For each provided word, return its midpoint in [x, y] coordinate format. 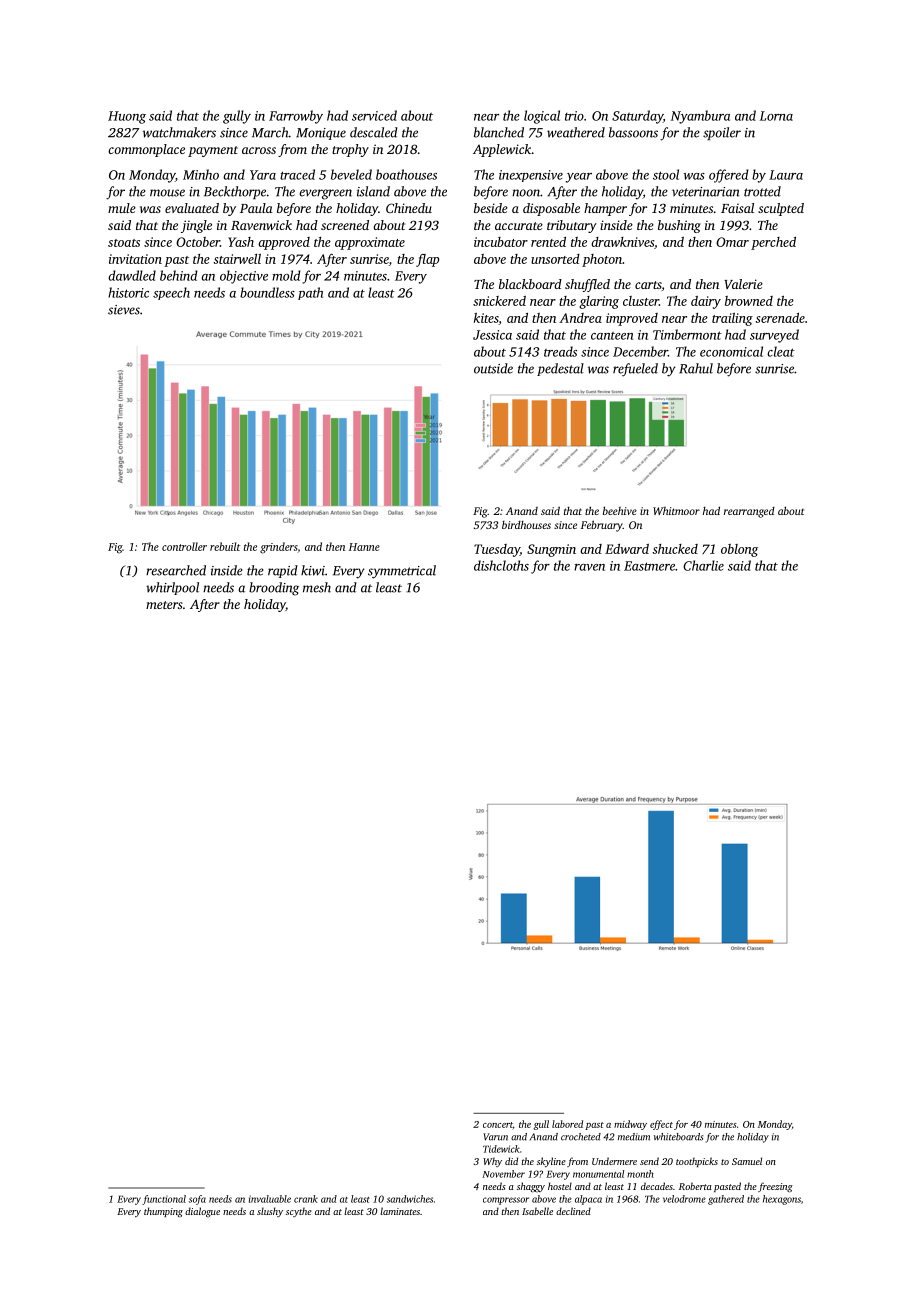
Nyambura [700, 117]
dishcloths [501, 565]
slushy [270, 1212]
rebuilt [225, 546]
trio [574, 116]
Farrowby [296, 117]
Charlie [703, 565]
